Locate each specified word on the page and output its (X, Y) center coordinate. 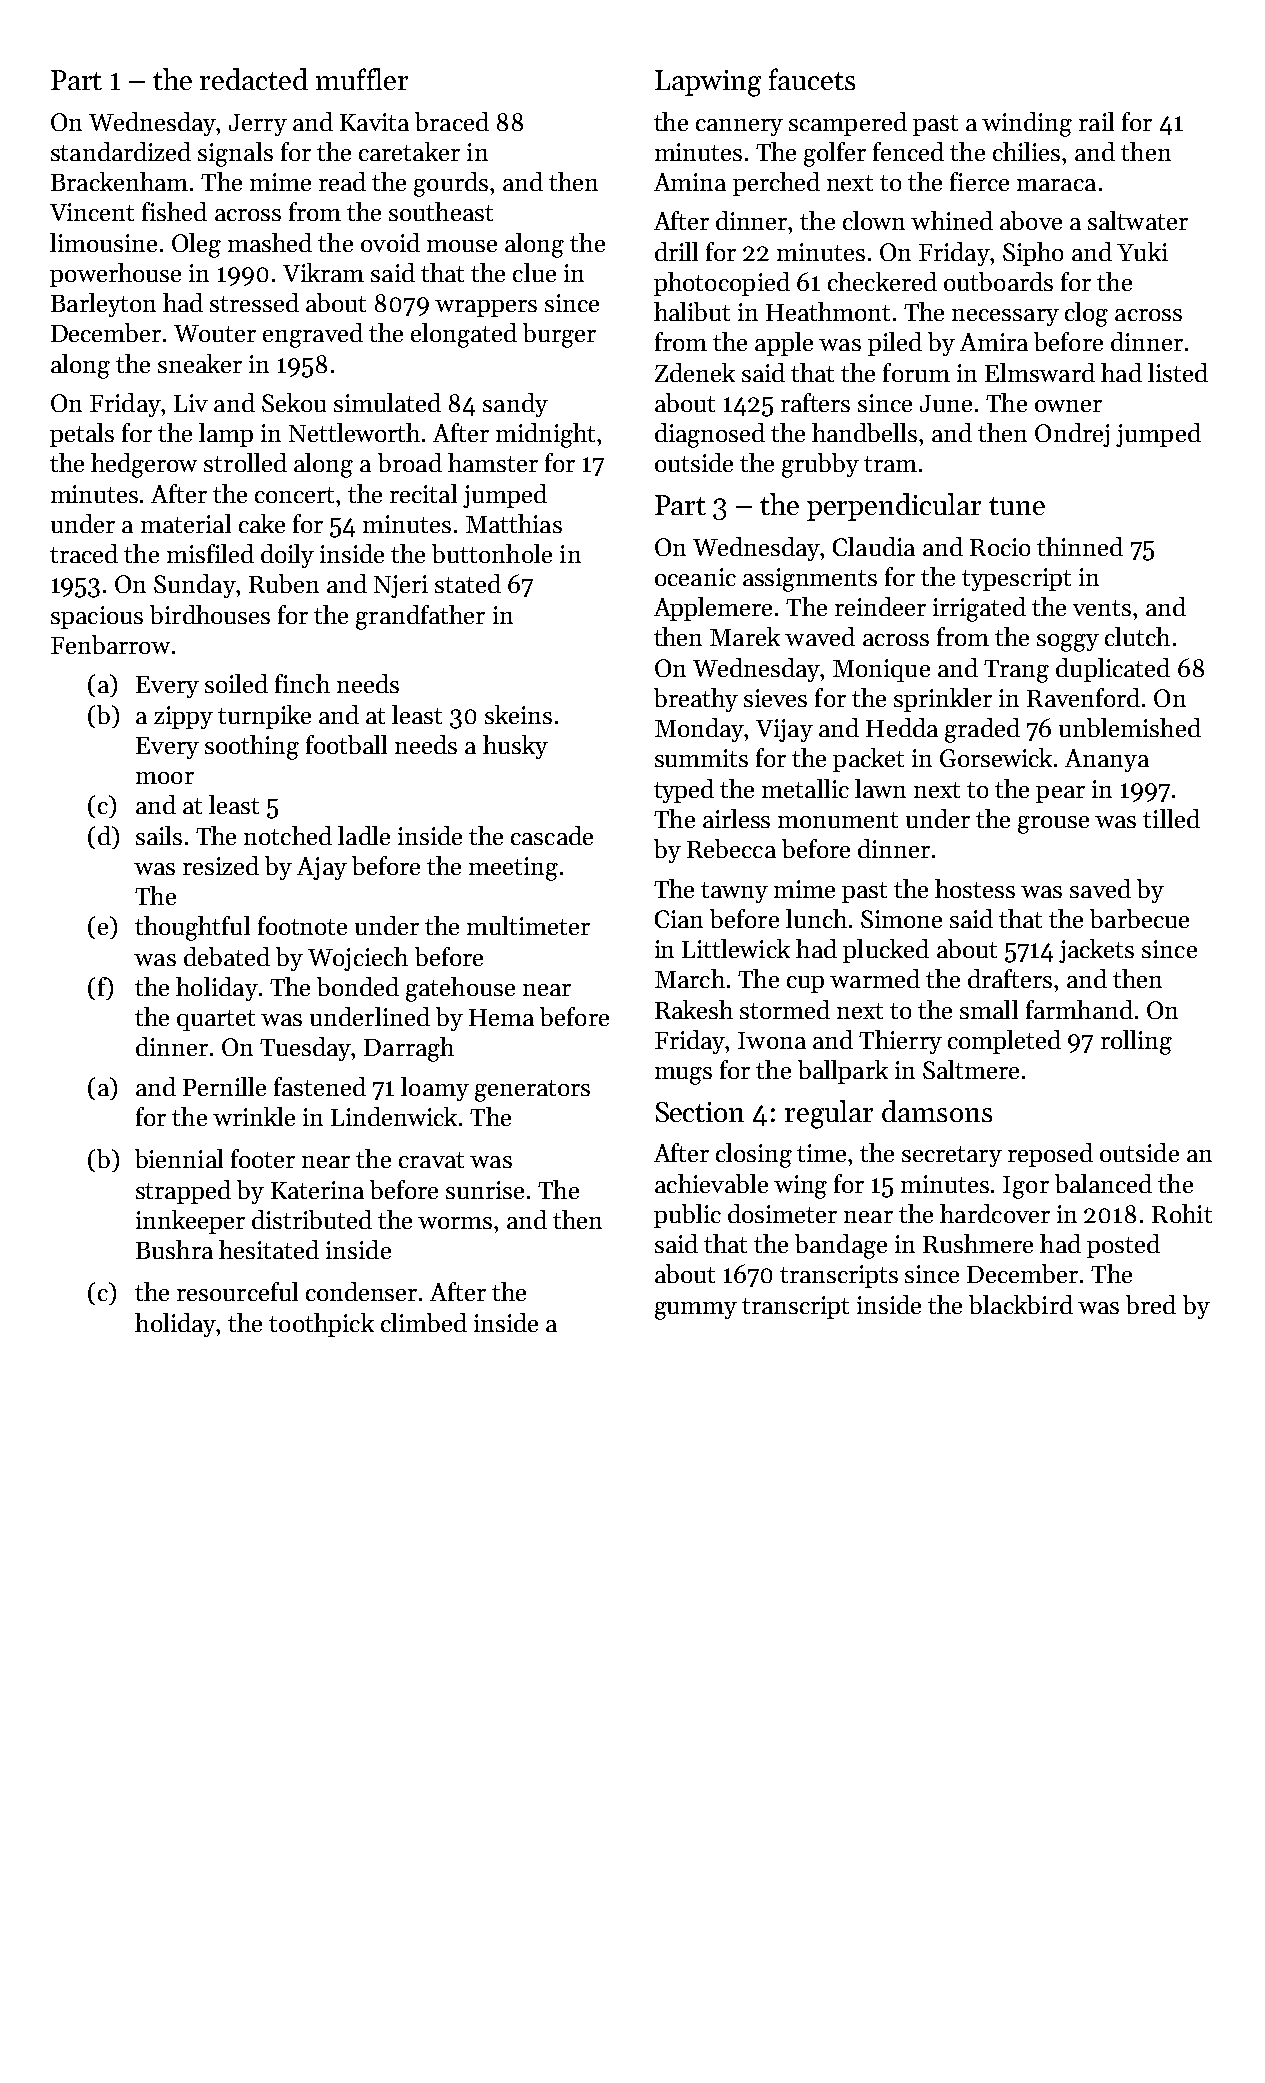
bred (1151, 1304)
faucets (812, 79)
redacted (254, 79)
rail (1096, 121)
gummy (696, 1311)
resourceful (237, 1291)
